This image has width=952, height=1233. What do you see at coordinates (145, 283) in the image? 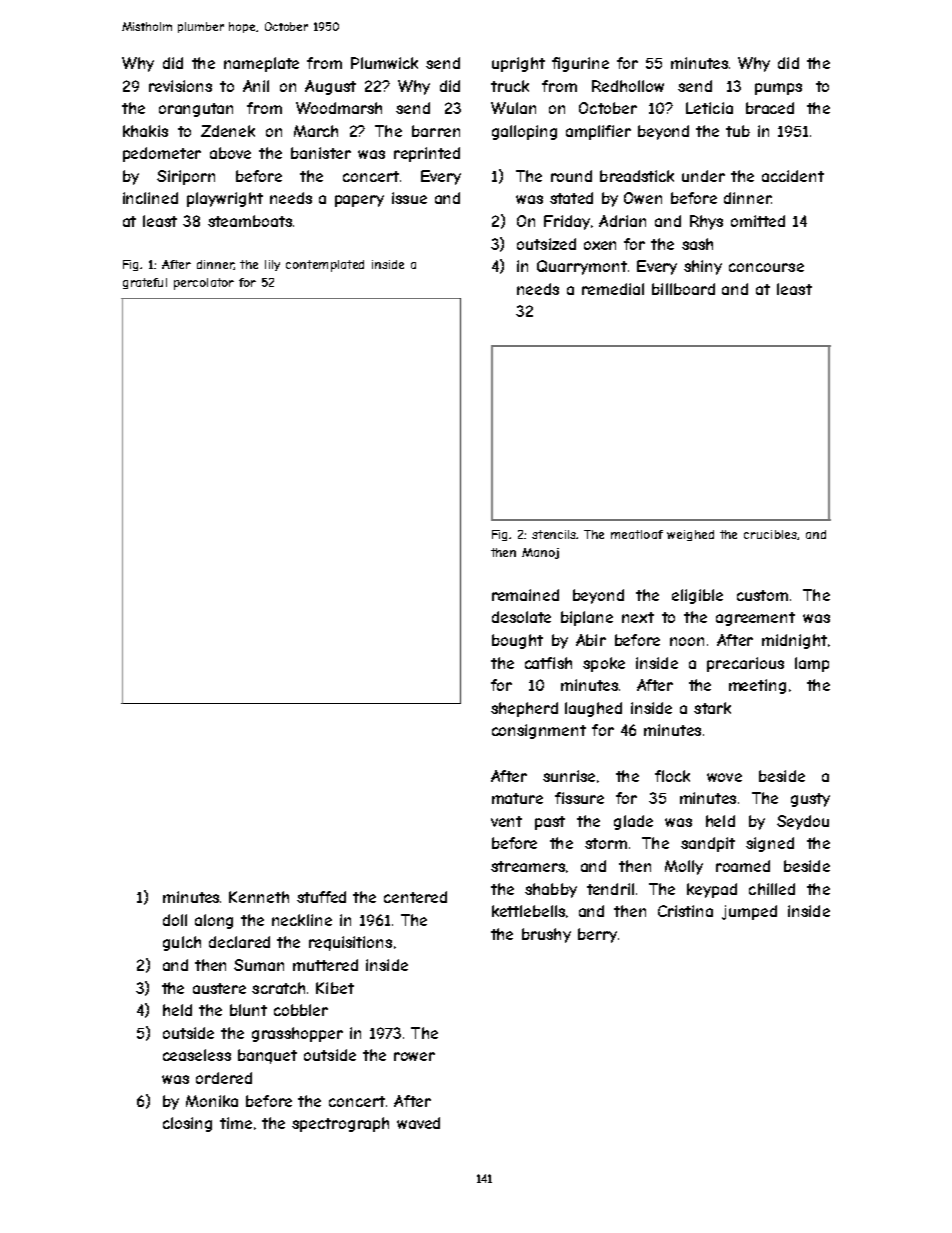
I see `grateful` at bounding box center [145, 283].
